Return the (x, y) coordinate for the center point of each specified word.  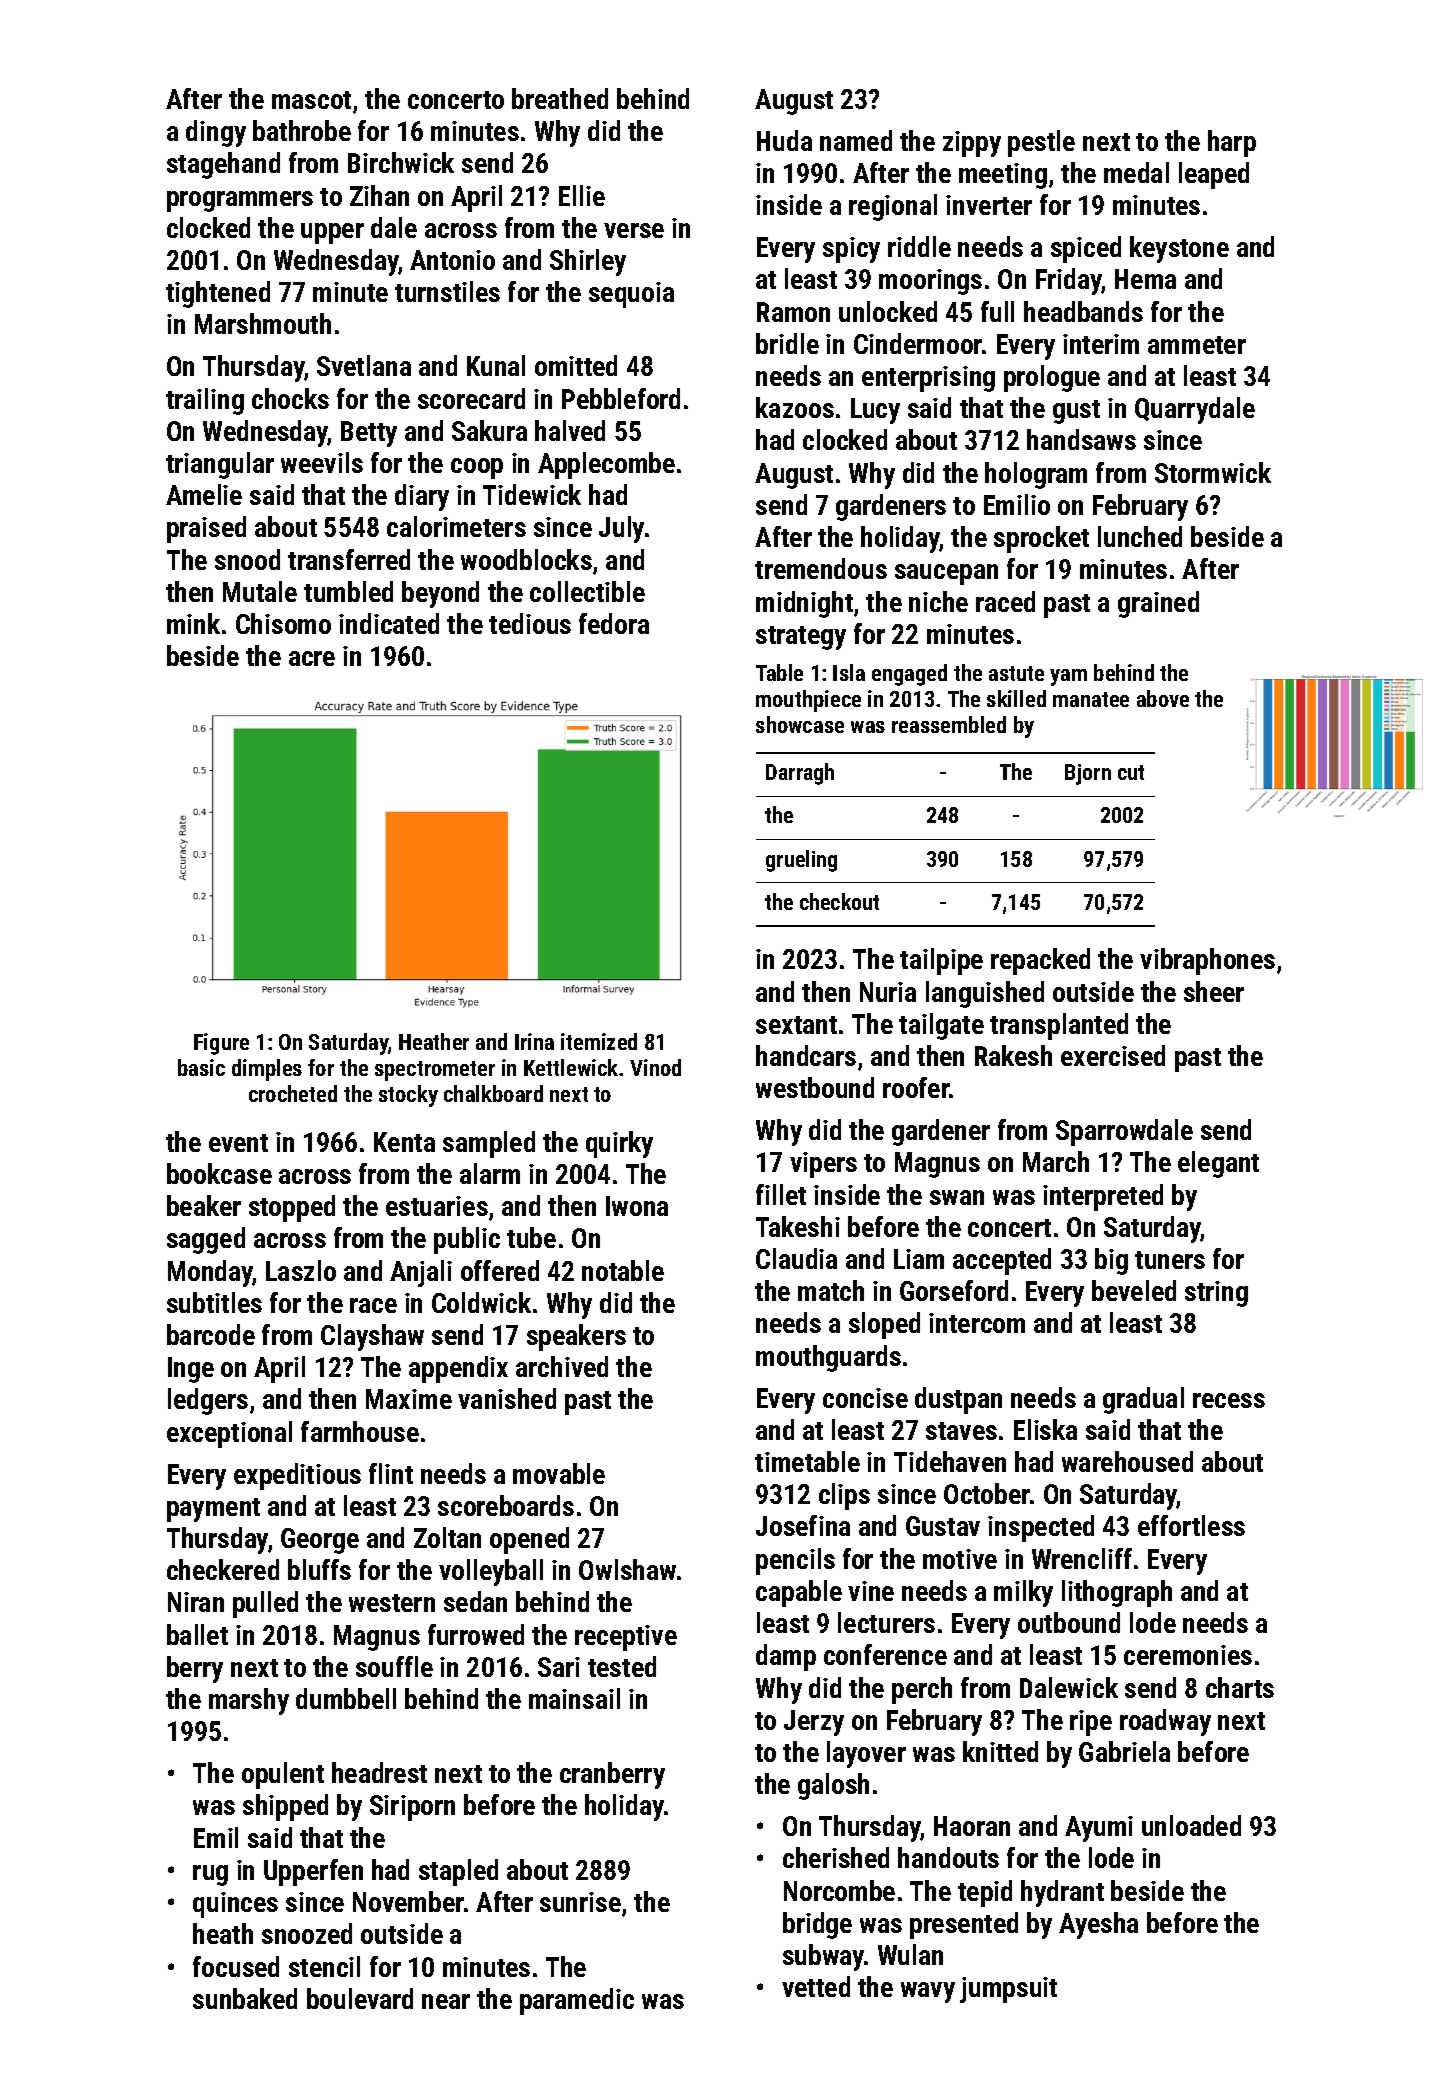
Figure (221, 1044)
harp (1232, 143)
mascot (311, 100)
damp (786, 1657)
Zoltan (447, 1537)
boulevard (360, 1998)
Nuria (888, 992)
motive (960, 1559)
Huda (784, 140)
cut (1131, 772)
